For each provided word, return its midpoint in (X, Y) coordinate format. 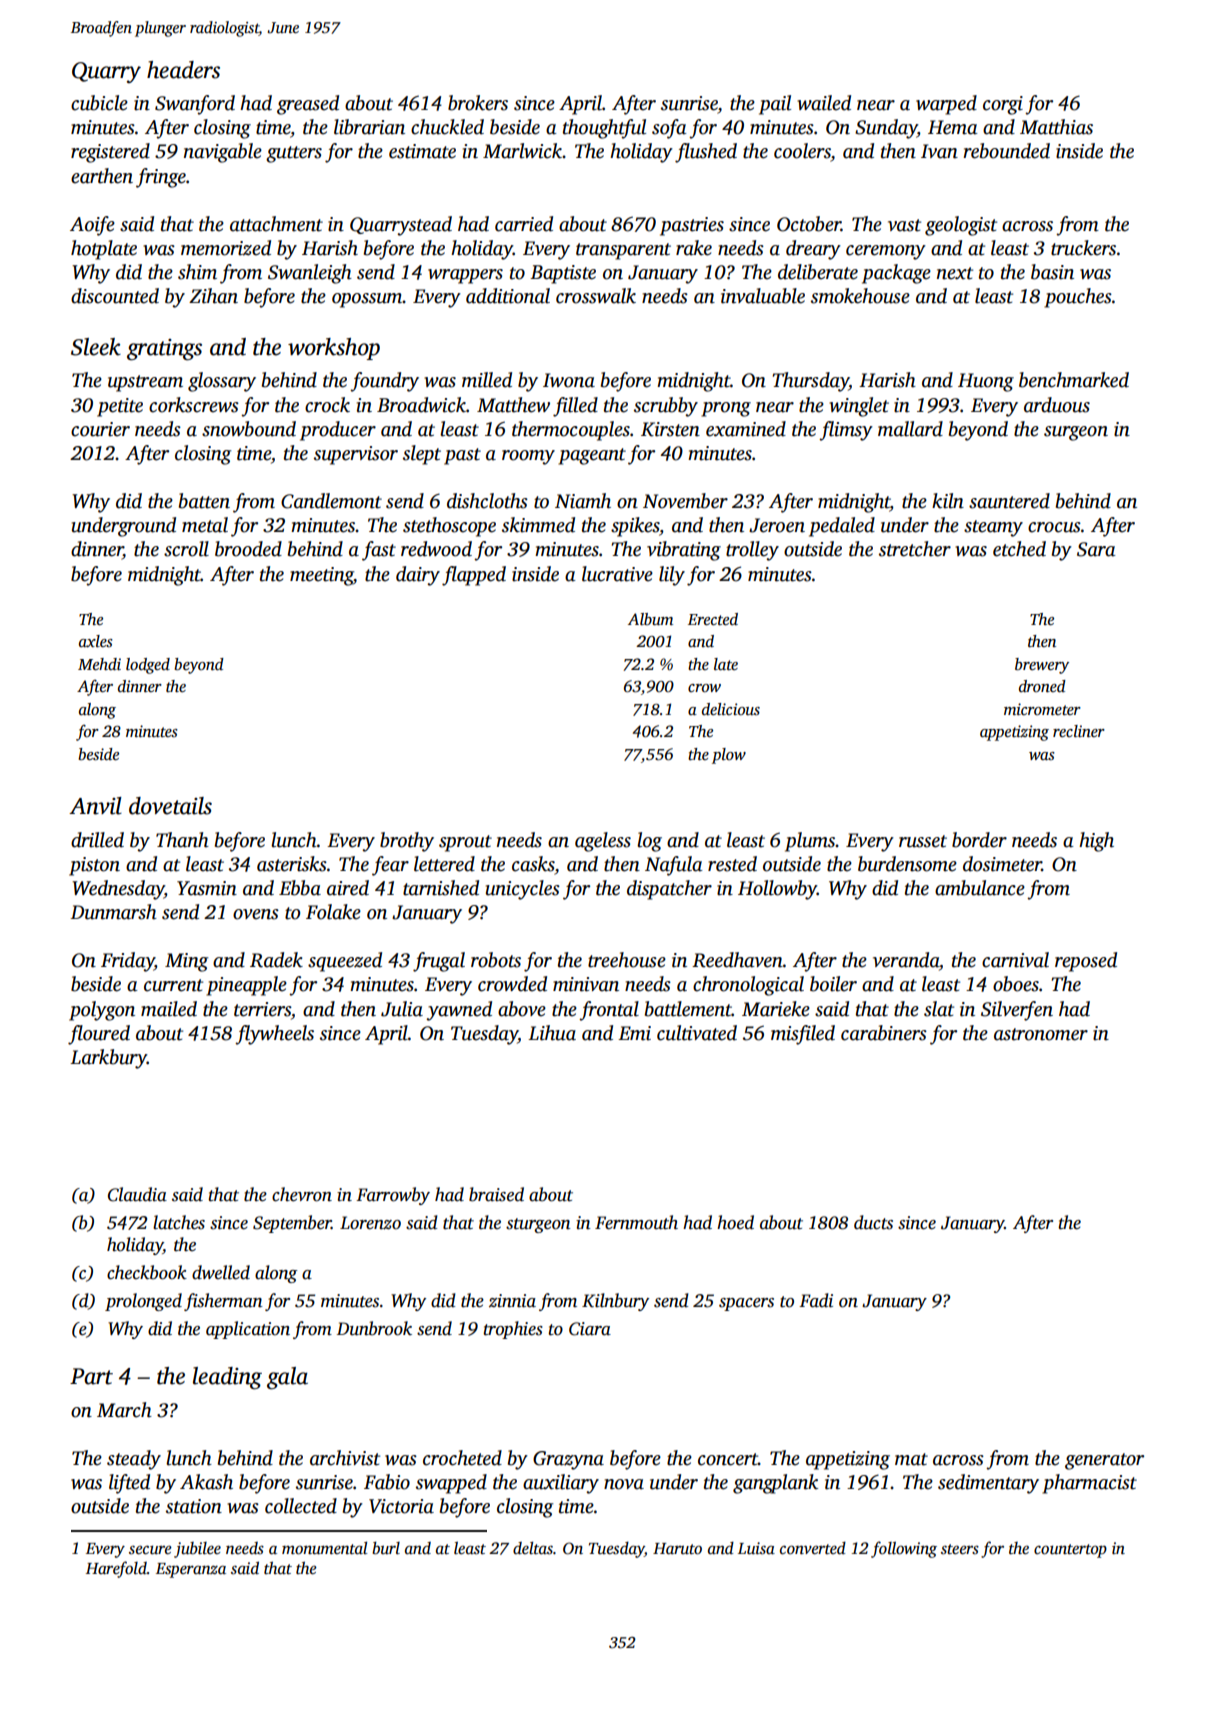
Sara (1096, 549)
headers (183, 70)
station (194, 1506)
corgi (1003, 105)
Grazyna (568, 1460)
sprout (465, 843)
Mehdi (99, 664)
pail (775, 105)
